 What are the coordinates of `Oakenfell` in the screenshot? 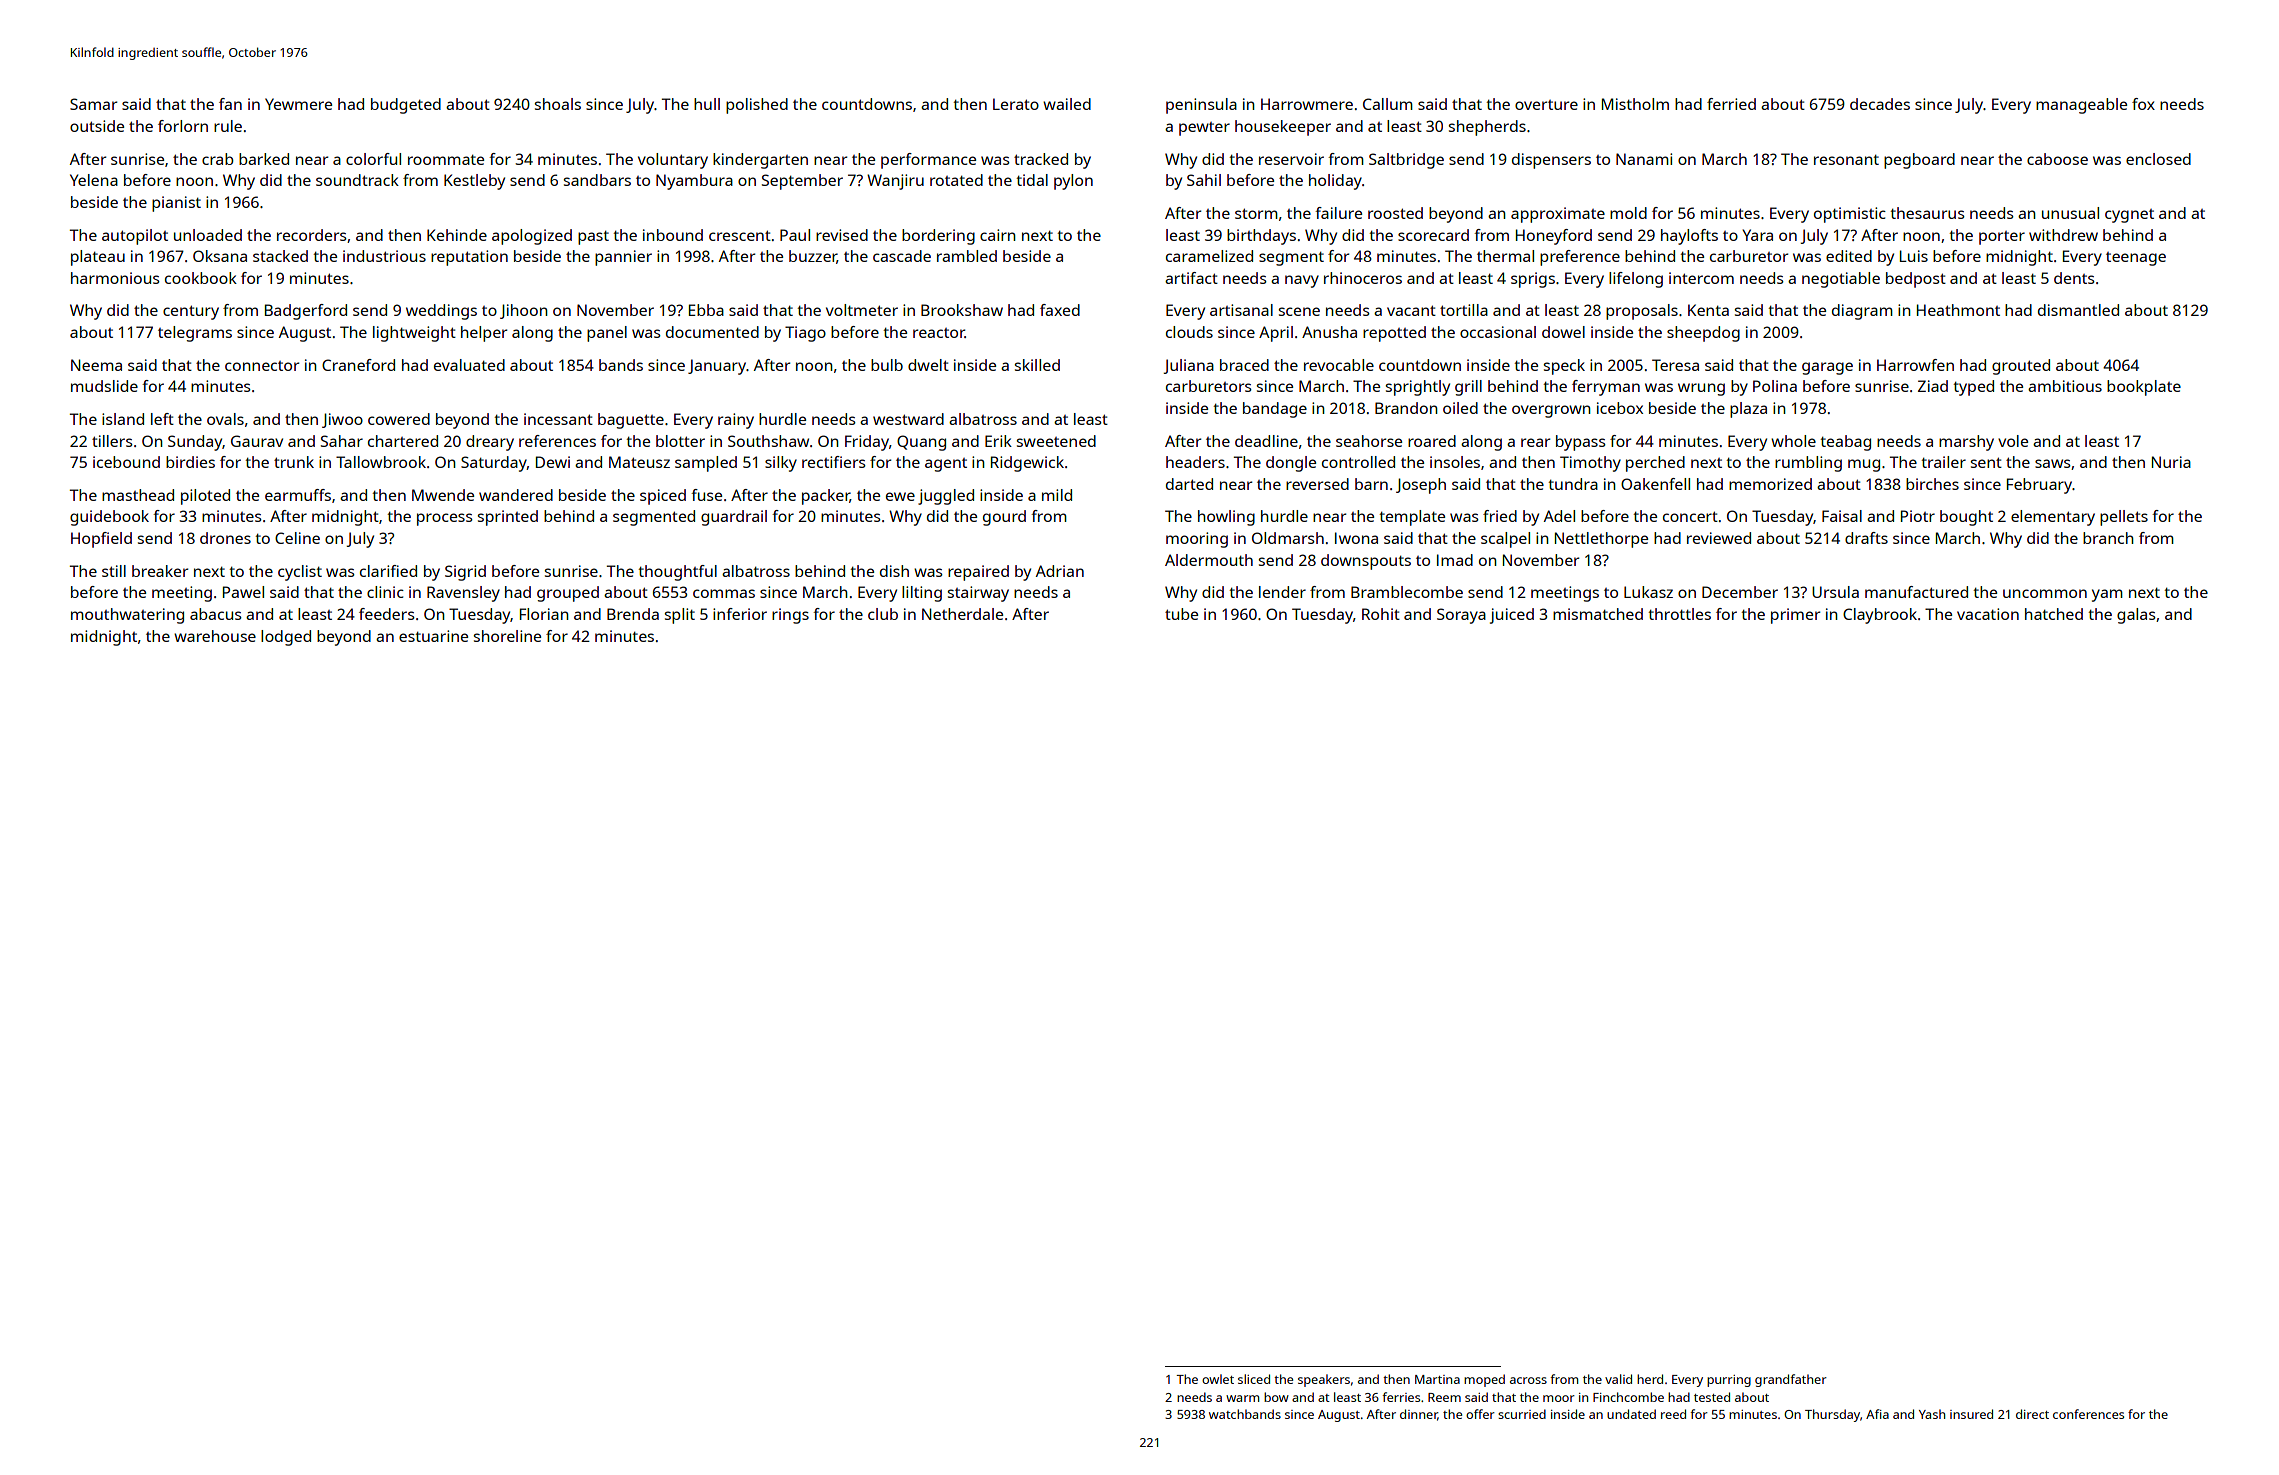 It's located at (1655, 484).
